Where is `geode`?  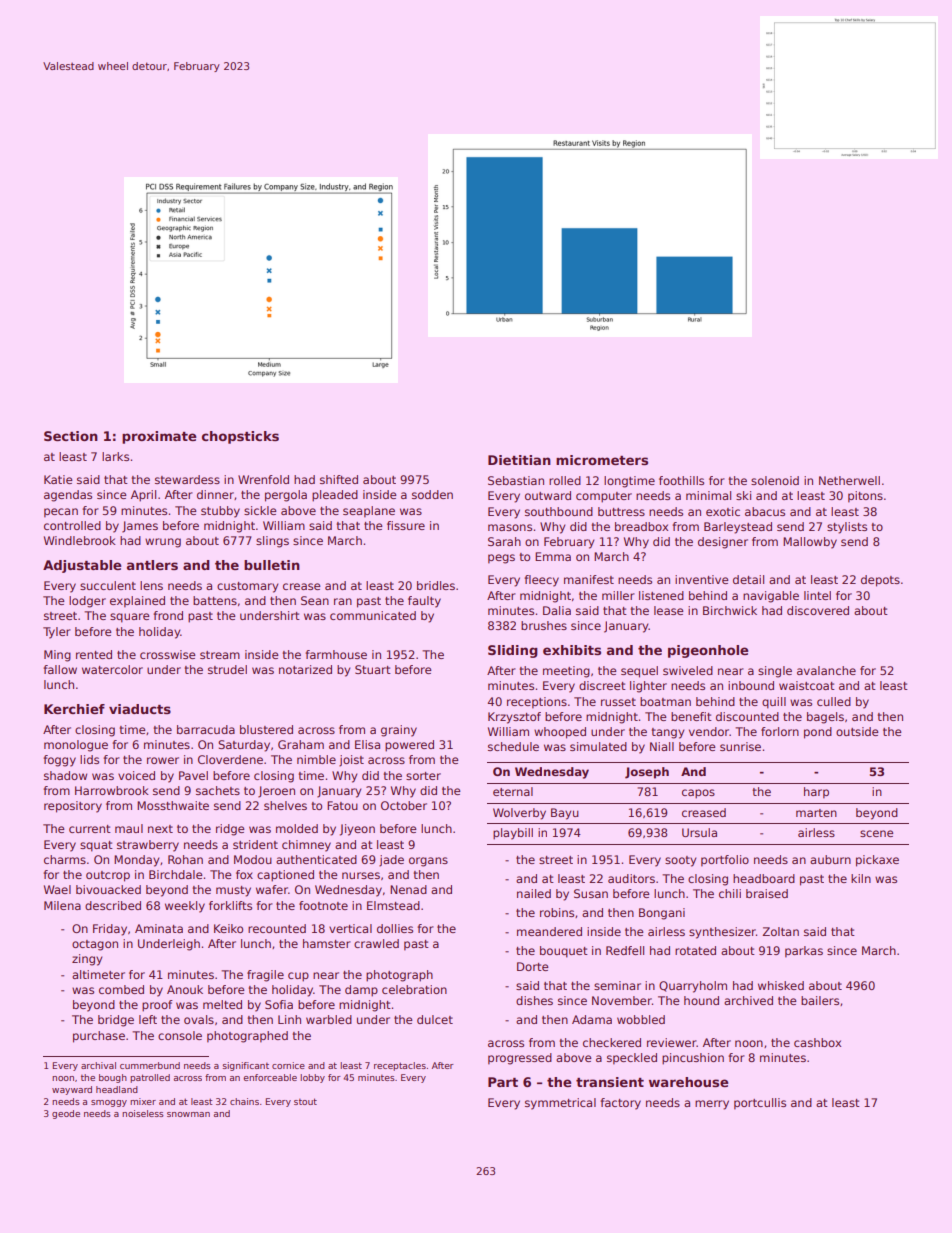
geode is located at coordinates (66, 1114).
